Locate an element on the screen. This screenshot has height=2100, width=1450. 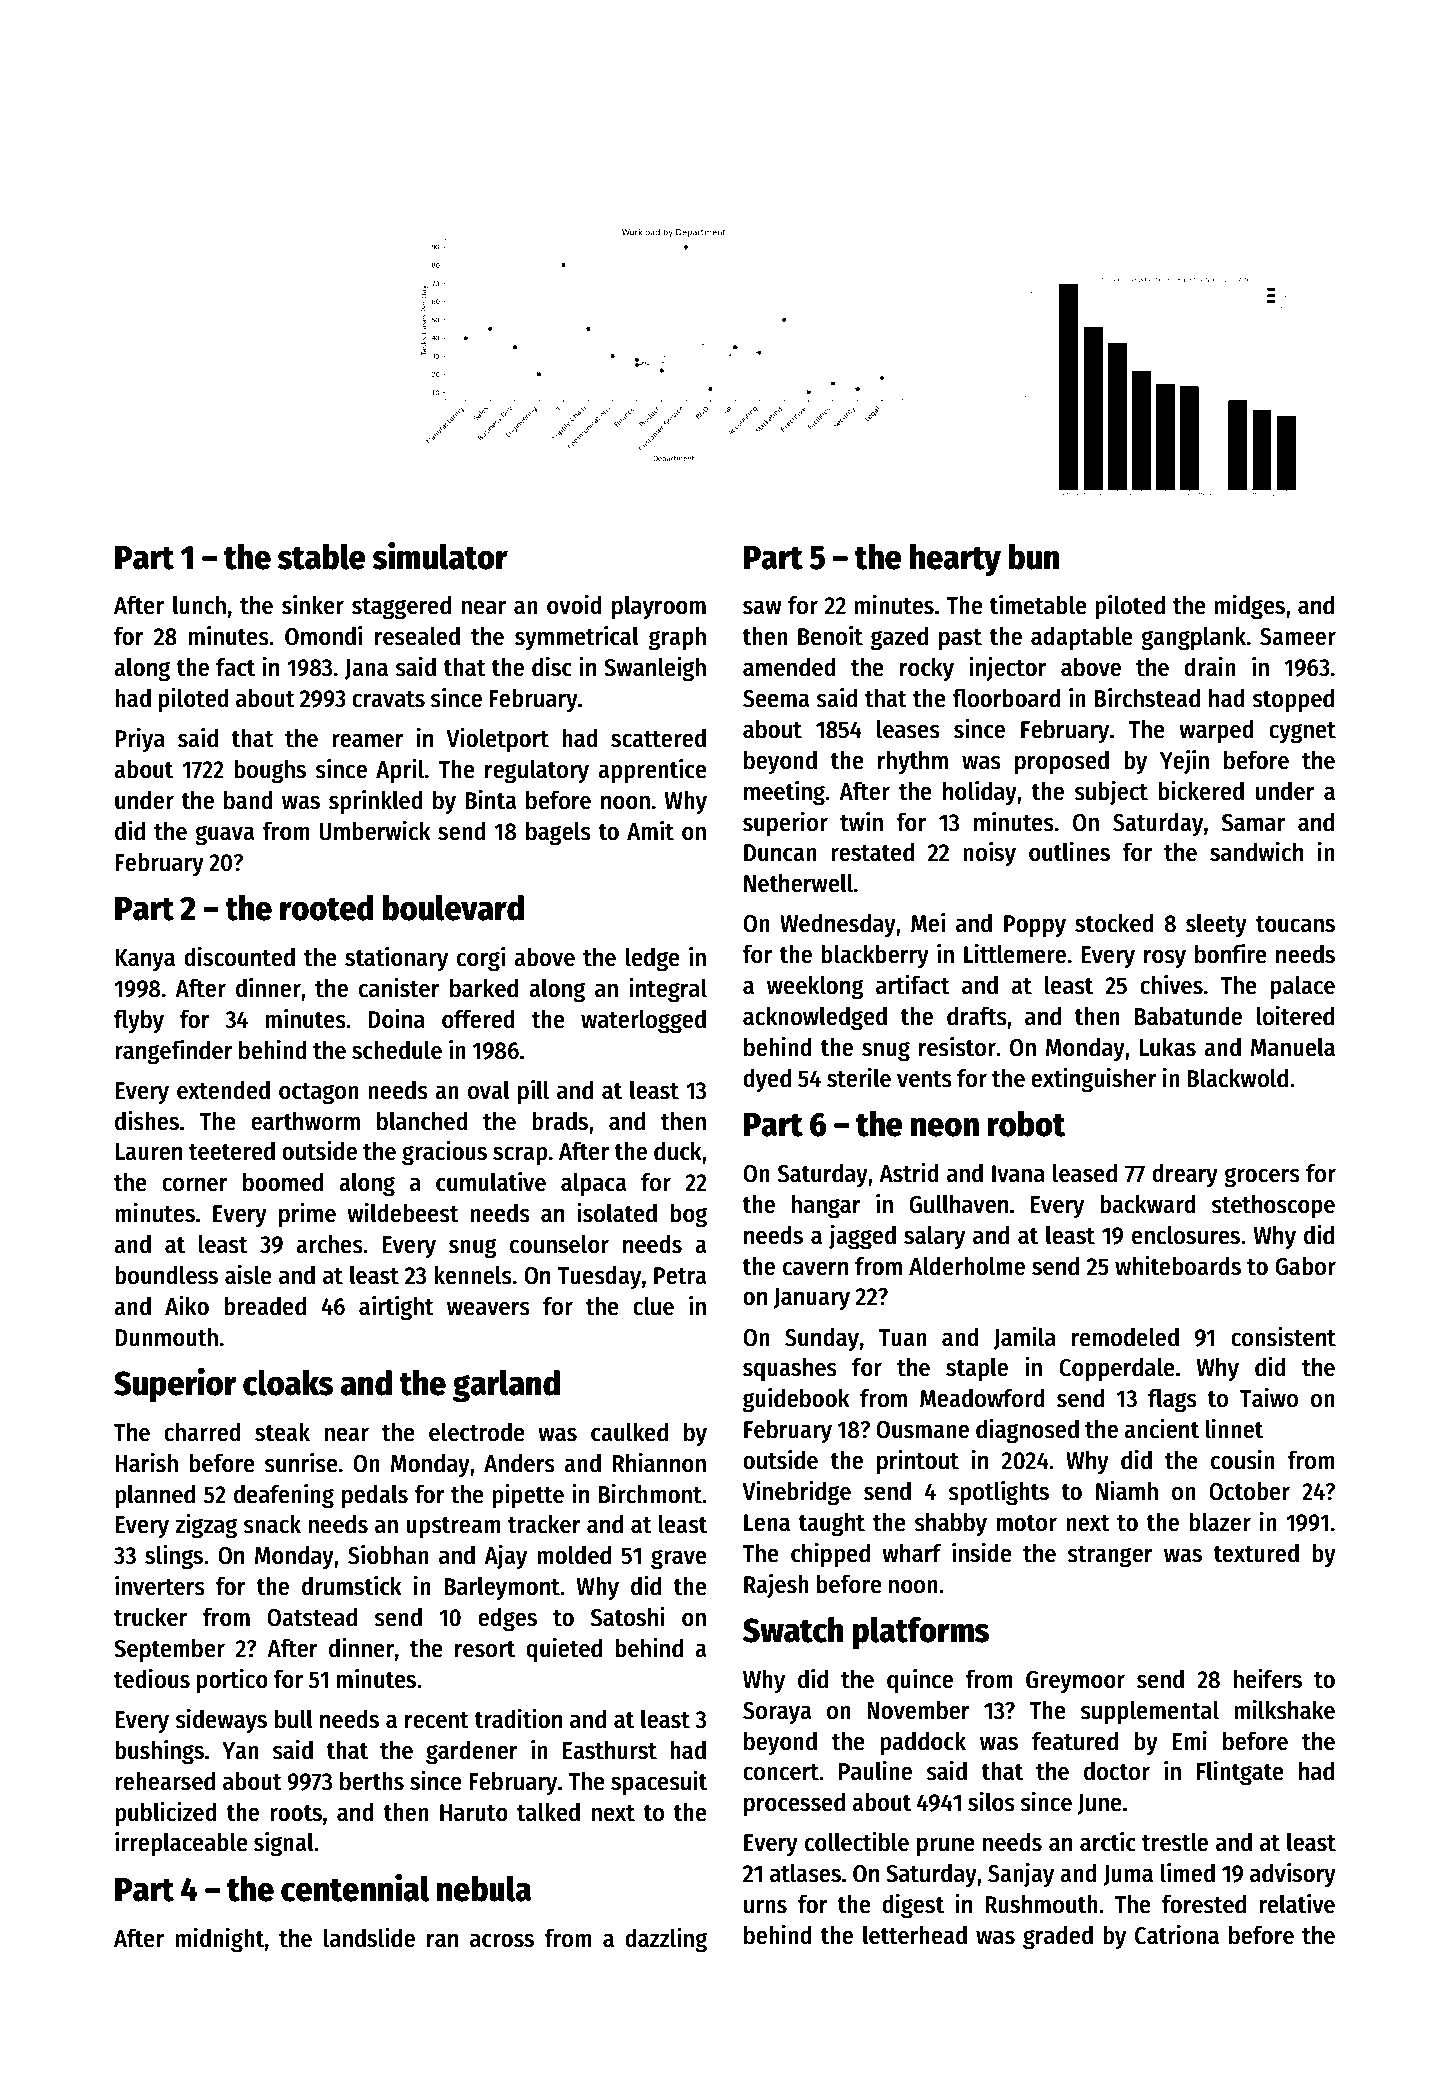
recent is located at coordinates (437, 1720).
